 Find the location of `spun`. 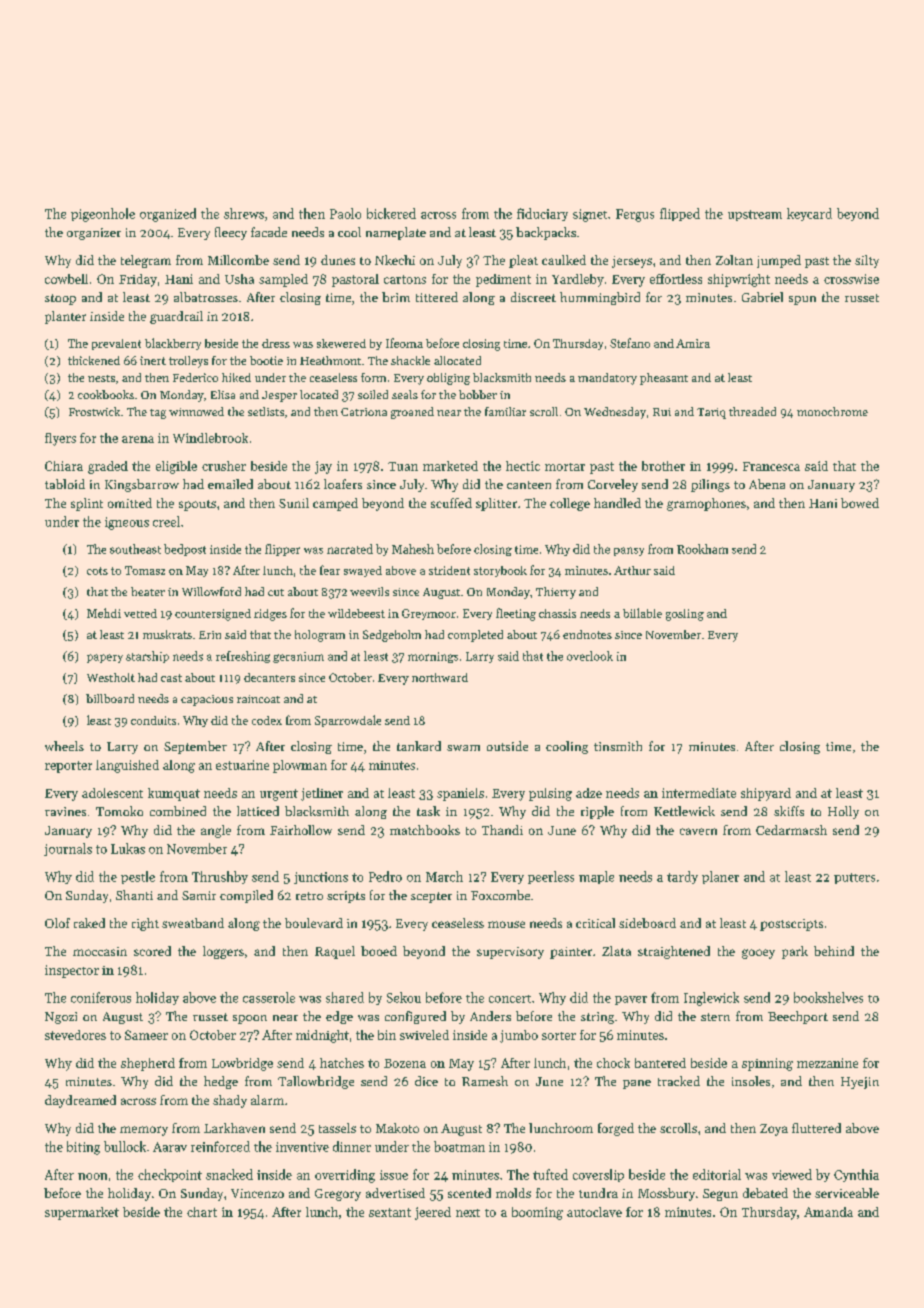

spun is located at coordinates (802, 300).
